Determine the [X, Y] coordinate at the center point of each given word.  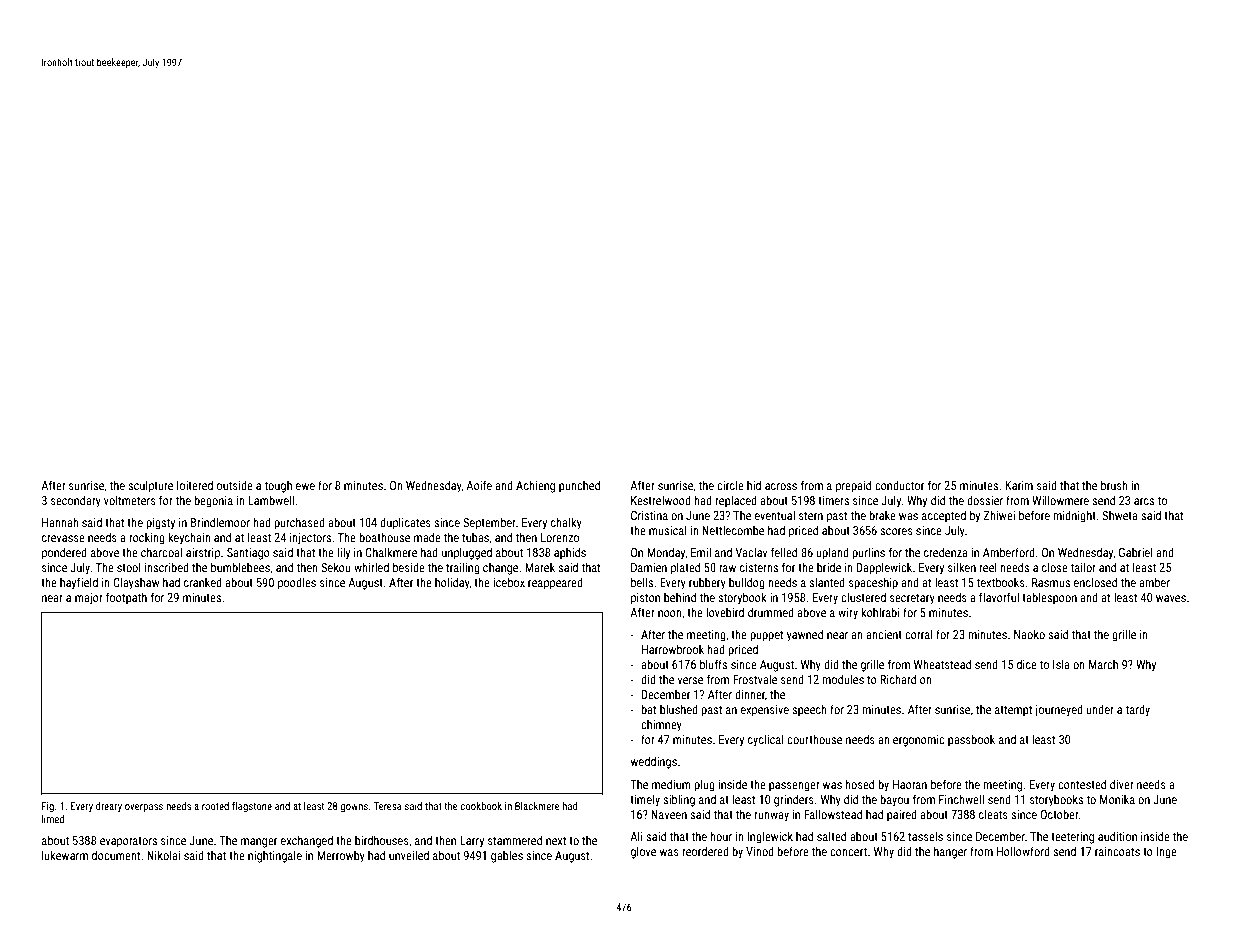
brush [1114, 485]
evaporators [128, 842]
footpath [126, 598]
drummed [771, 612]
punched [579, 486]
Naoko [1029, 634]
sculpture [150, 486]
